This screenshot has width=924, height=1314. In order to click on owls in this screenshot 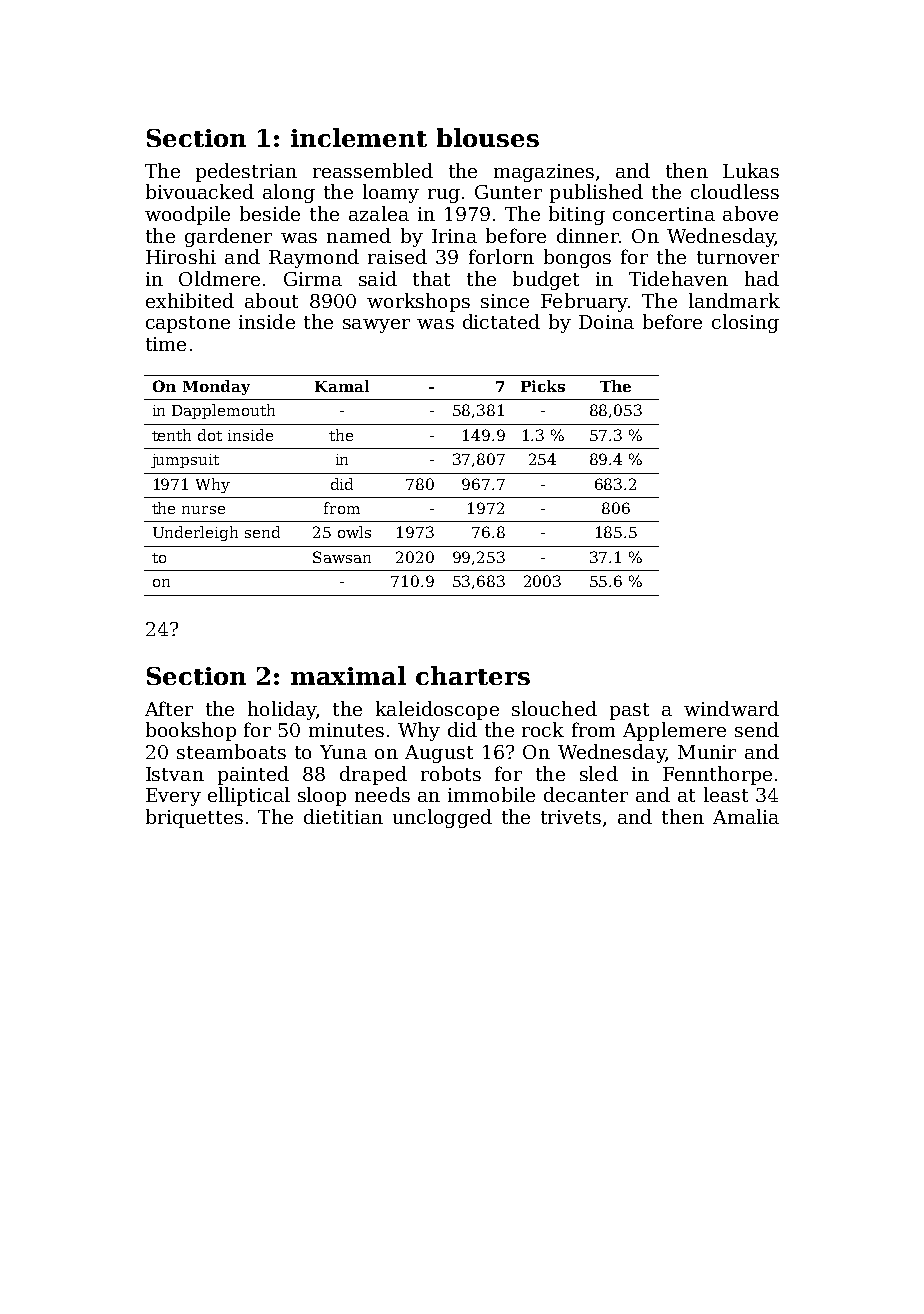, I will do `click(354, 532)`.
